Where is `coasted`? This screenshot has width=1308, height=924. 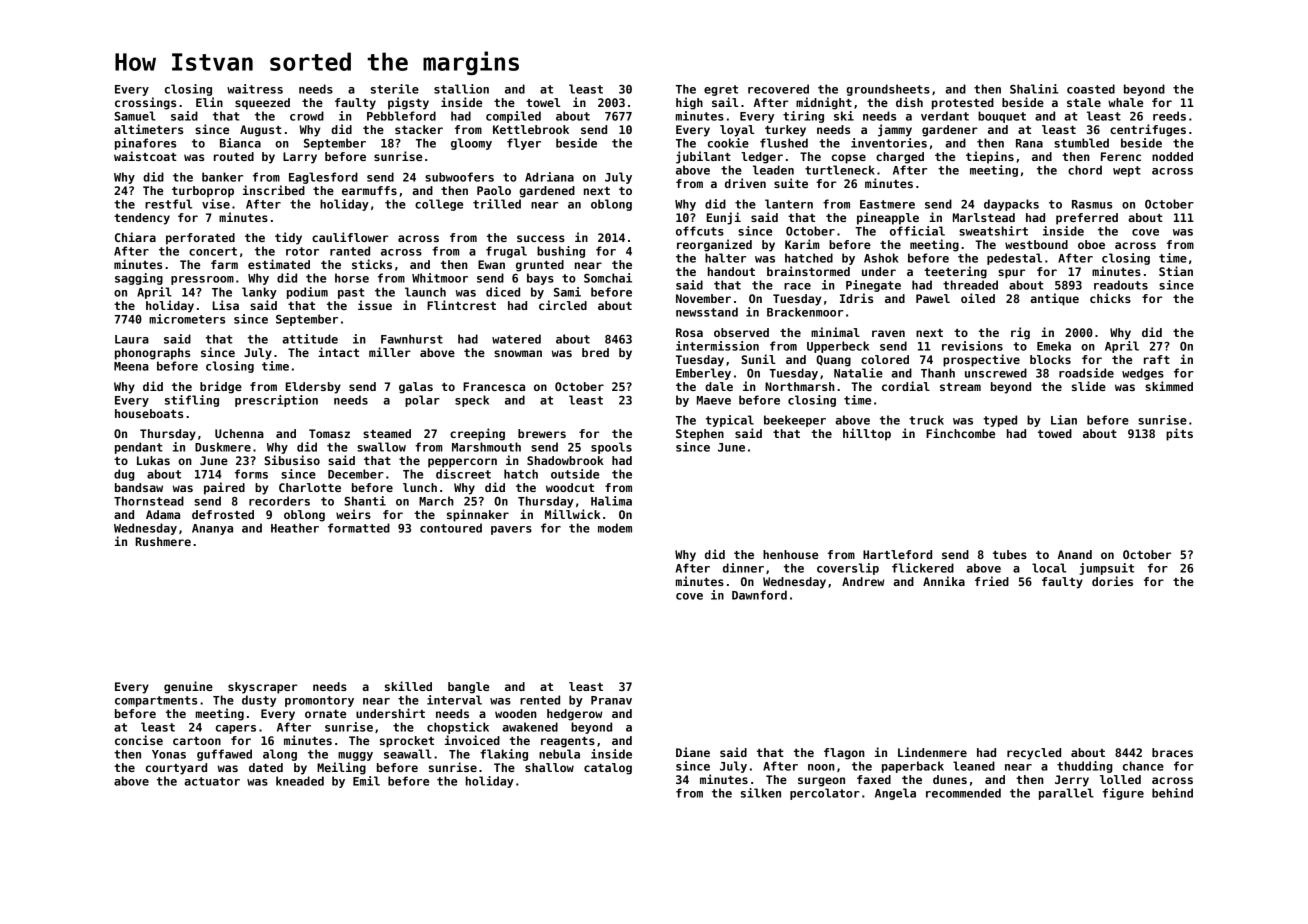 coasted is located at coordinates (1091, 89).
